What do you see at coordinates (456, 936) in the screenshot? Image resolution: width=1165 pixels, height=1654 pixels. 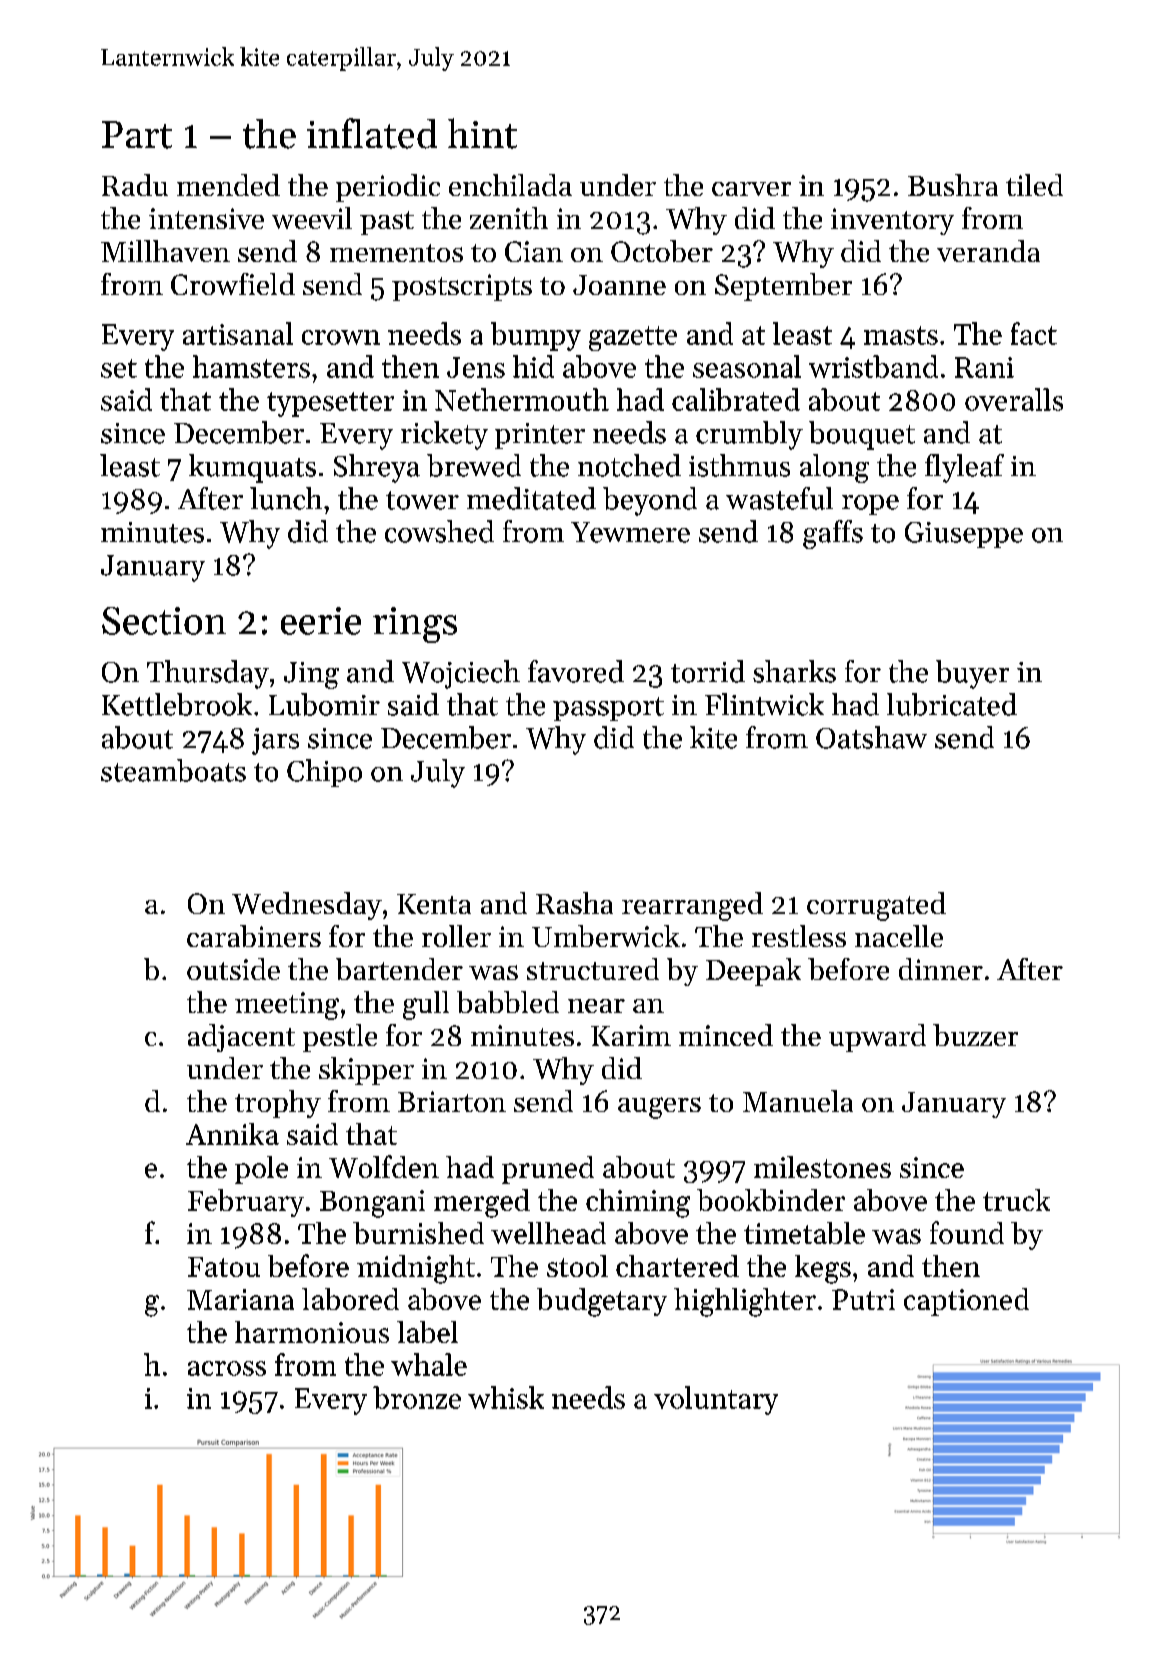 I see `roller` at bounding box center [456, 936].
